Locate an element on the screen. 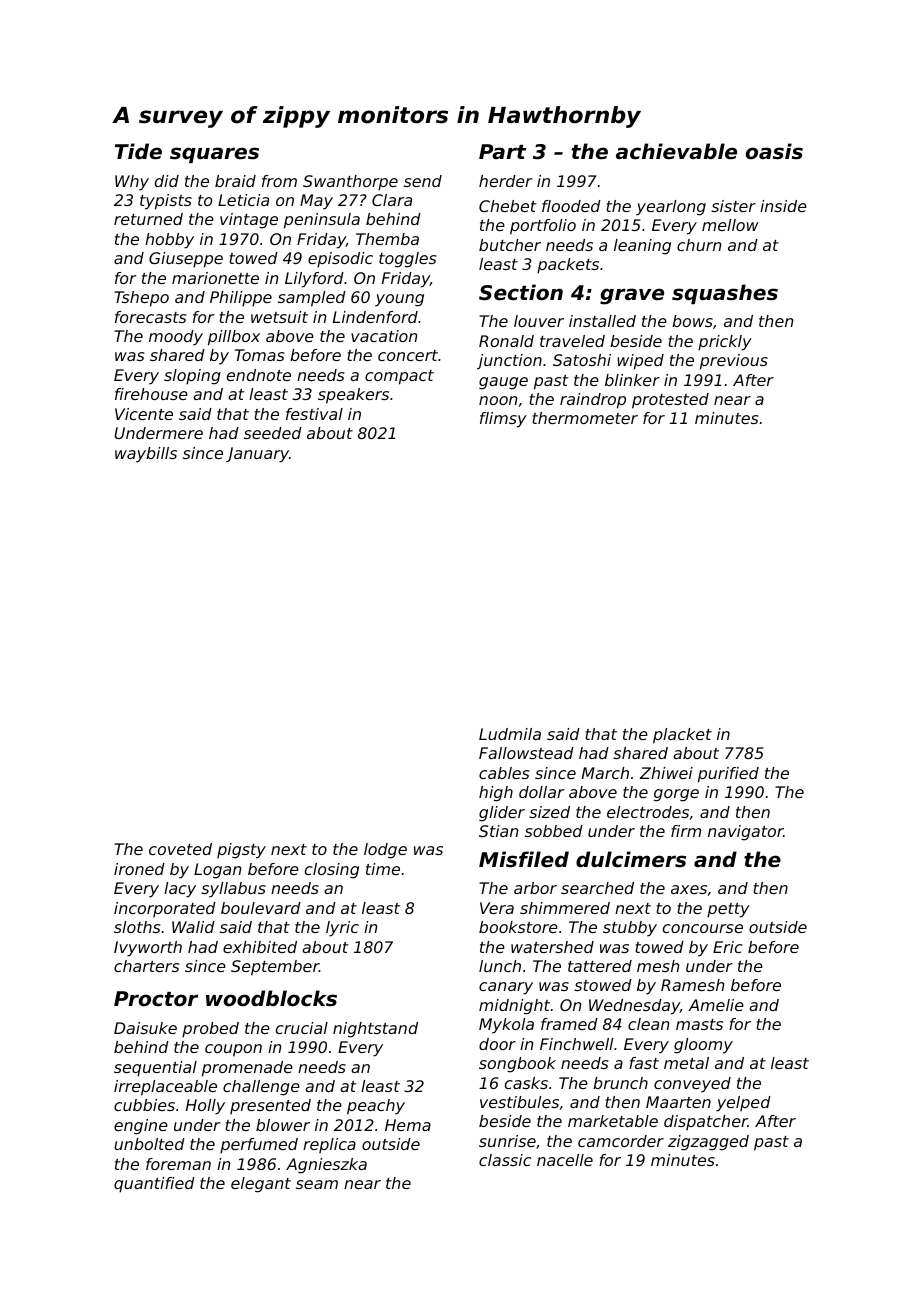 Image resolution: width=924 pixels, height=1308 pixels. January is located at coordinates (257, 455).
